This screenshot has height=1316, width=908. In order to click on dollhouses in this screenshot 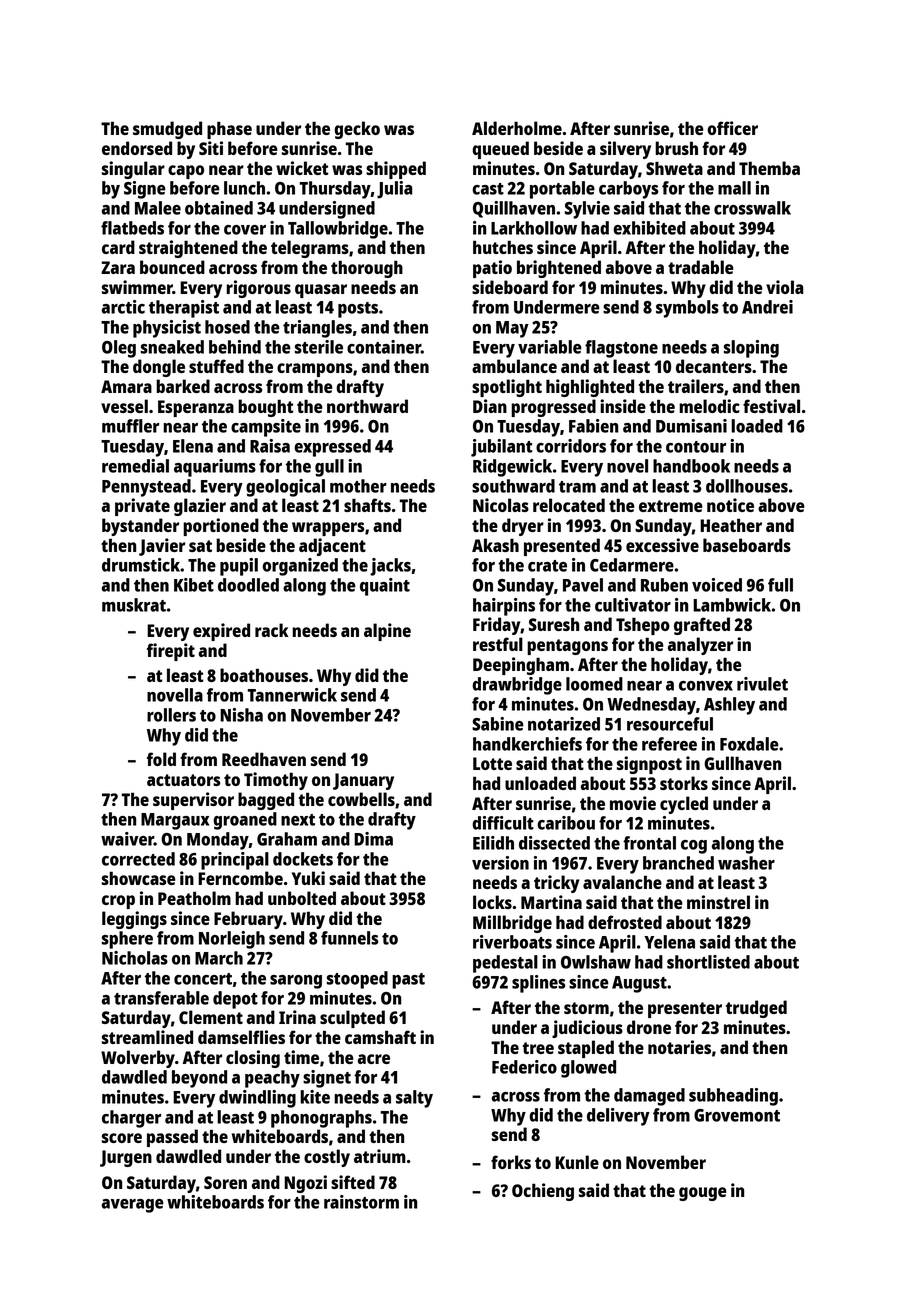, I will do `click(747, 486)`.
